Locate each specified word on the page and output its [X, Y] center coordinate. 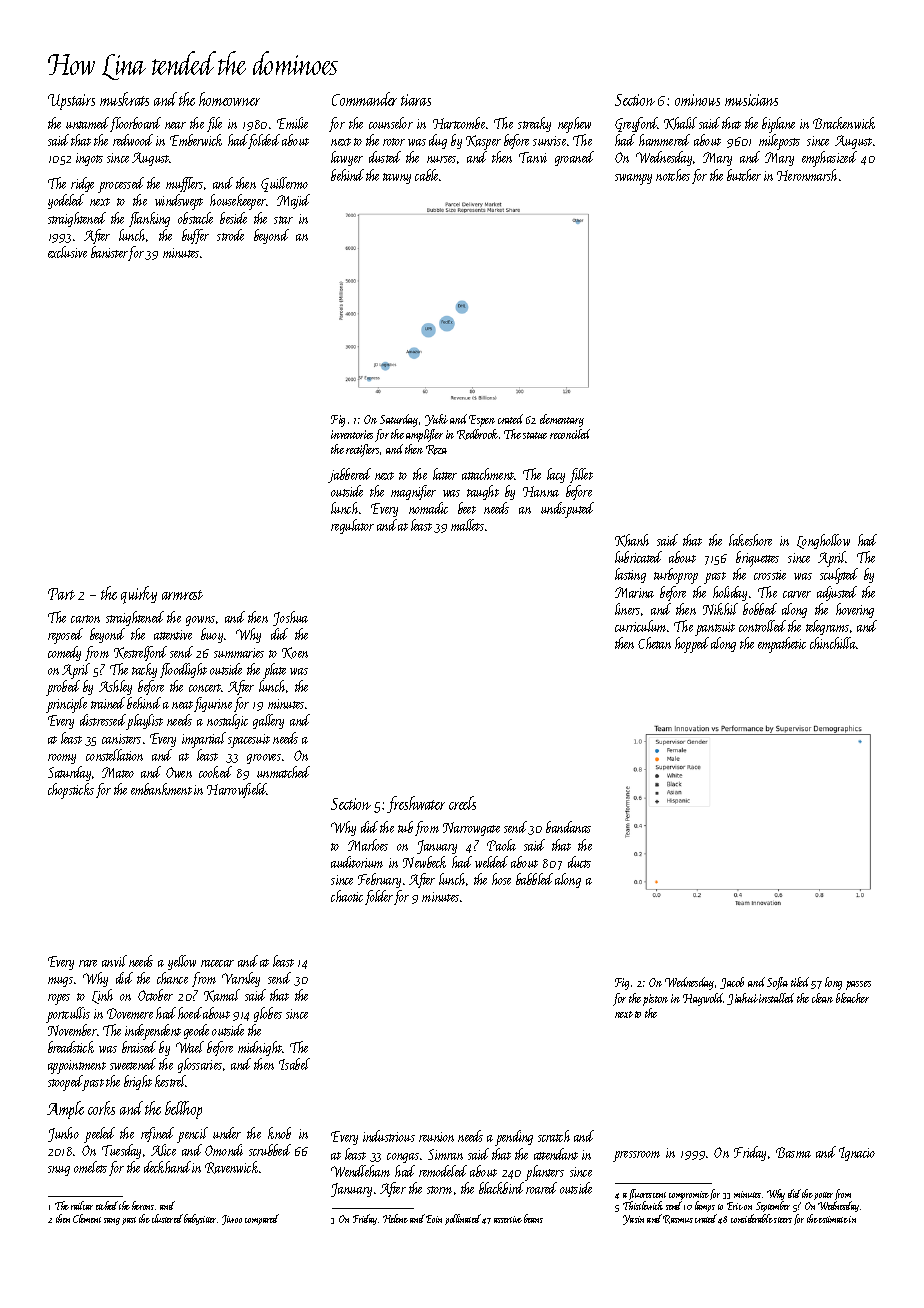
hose [501, 879]
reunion [436, 1137]
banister [109, 252]
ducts [579, 862]
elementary [562, 420]
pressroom [636, 1156]
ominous [697, 100]
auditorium [357, 862]
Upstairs [71, 102]
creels [462, 803]
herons [143, 1205]
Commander [364, 99]
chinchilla [833, 643]
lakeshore [750, 540]
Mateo [118, 772]
